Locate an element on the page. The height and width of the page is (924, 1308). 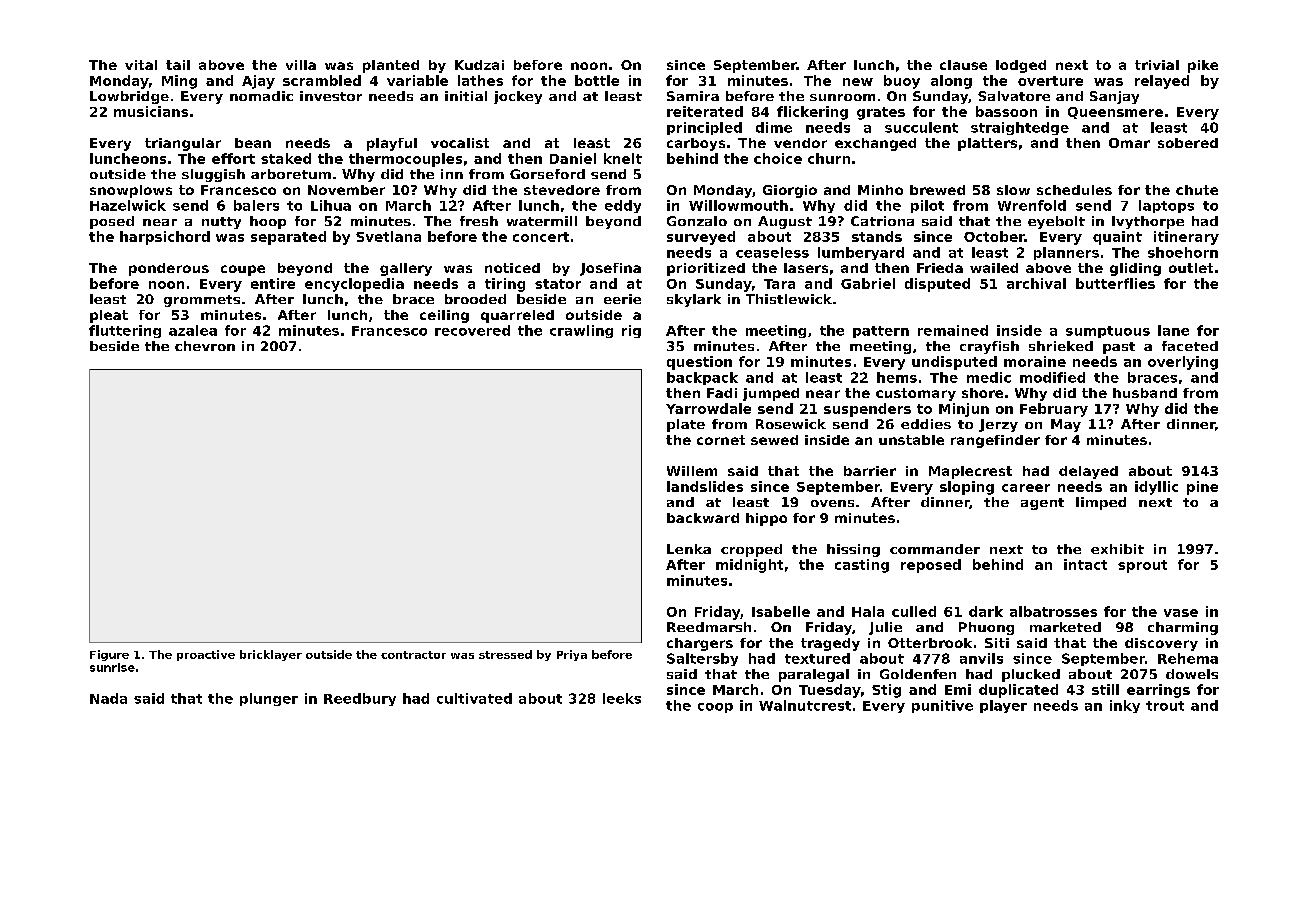
Reedbury is located at coordinates (360, 699).
